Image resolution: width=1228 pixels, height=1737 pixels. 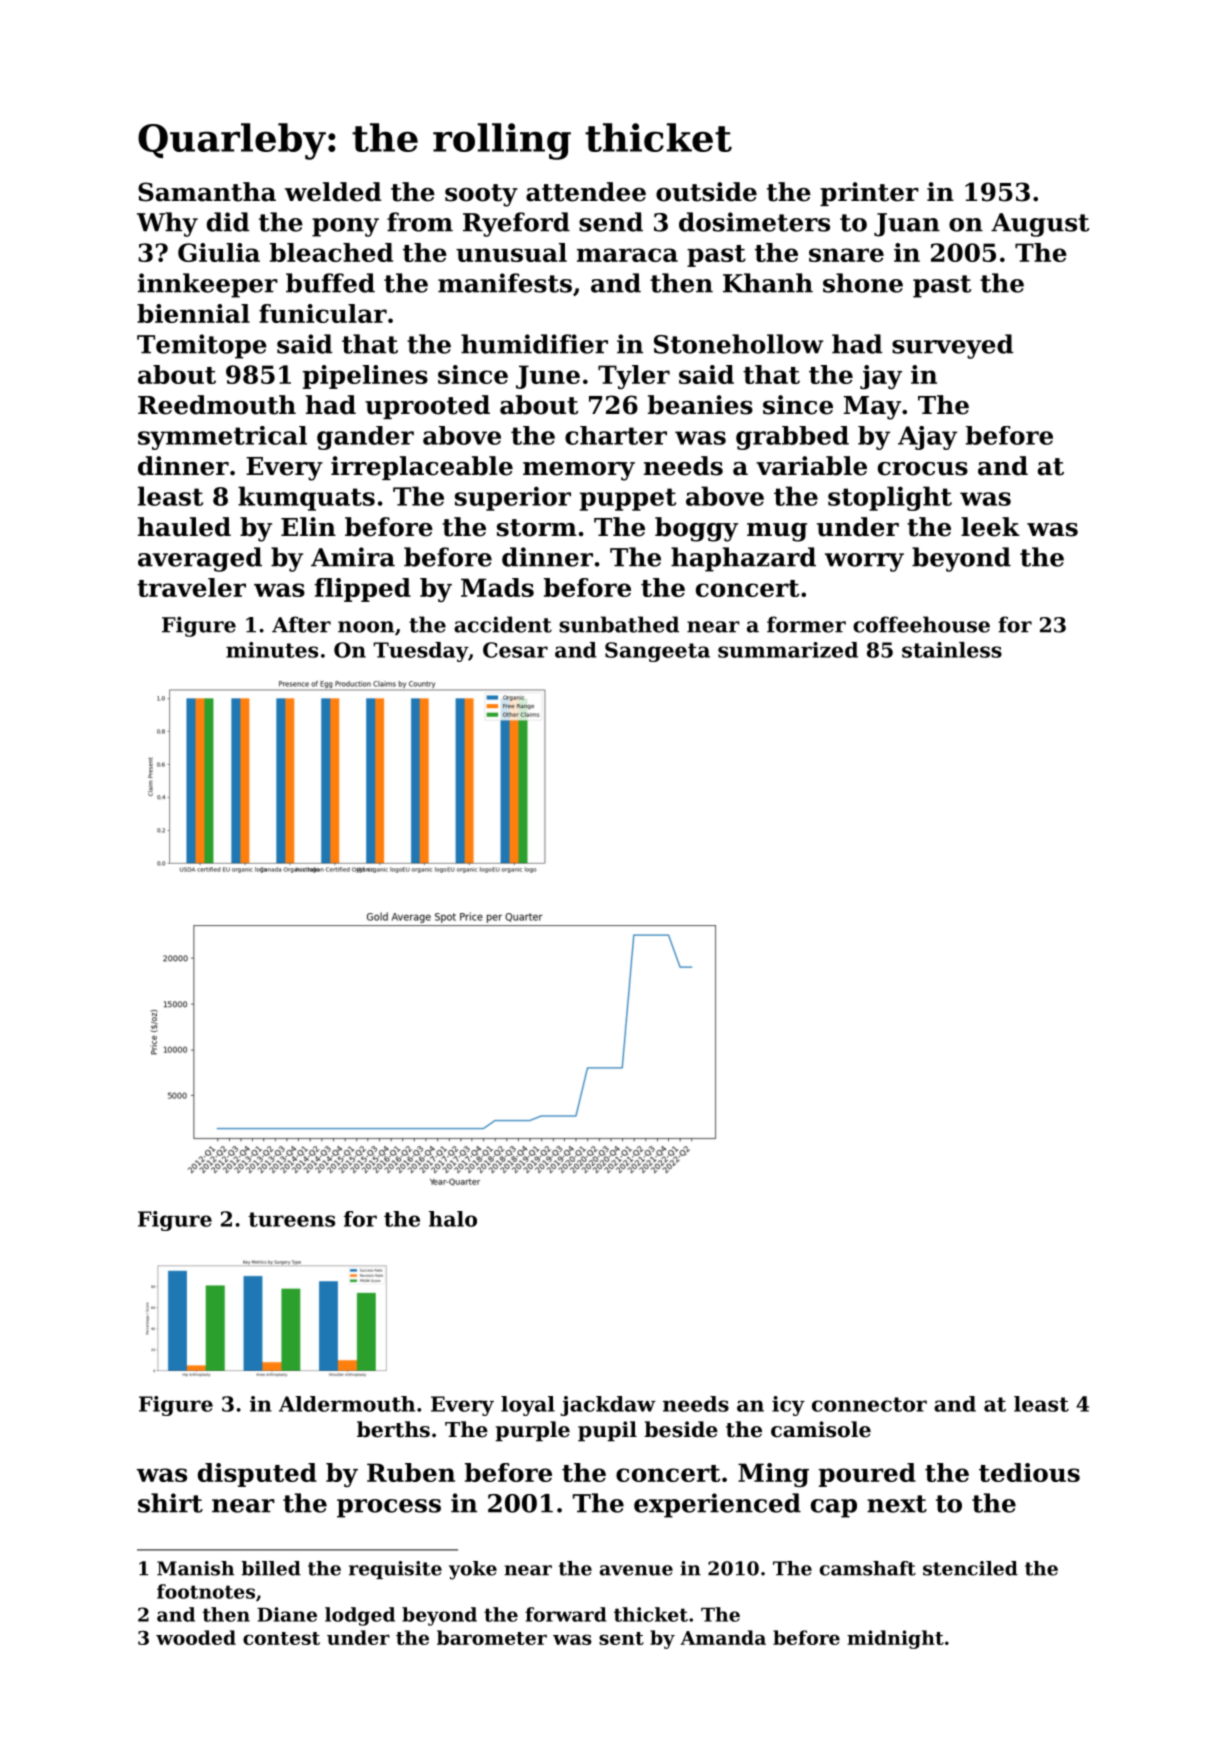 I want to click on tedious, so click(x=1029, y=1472).
